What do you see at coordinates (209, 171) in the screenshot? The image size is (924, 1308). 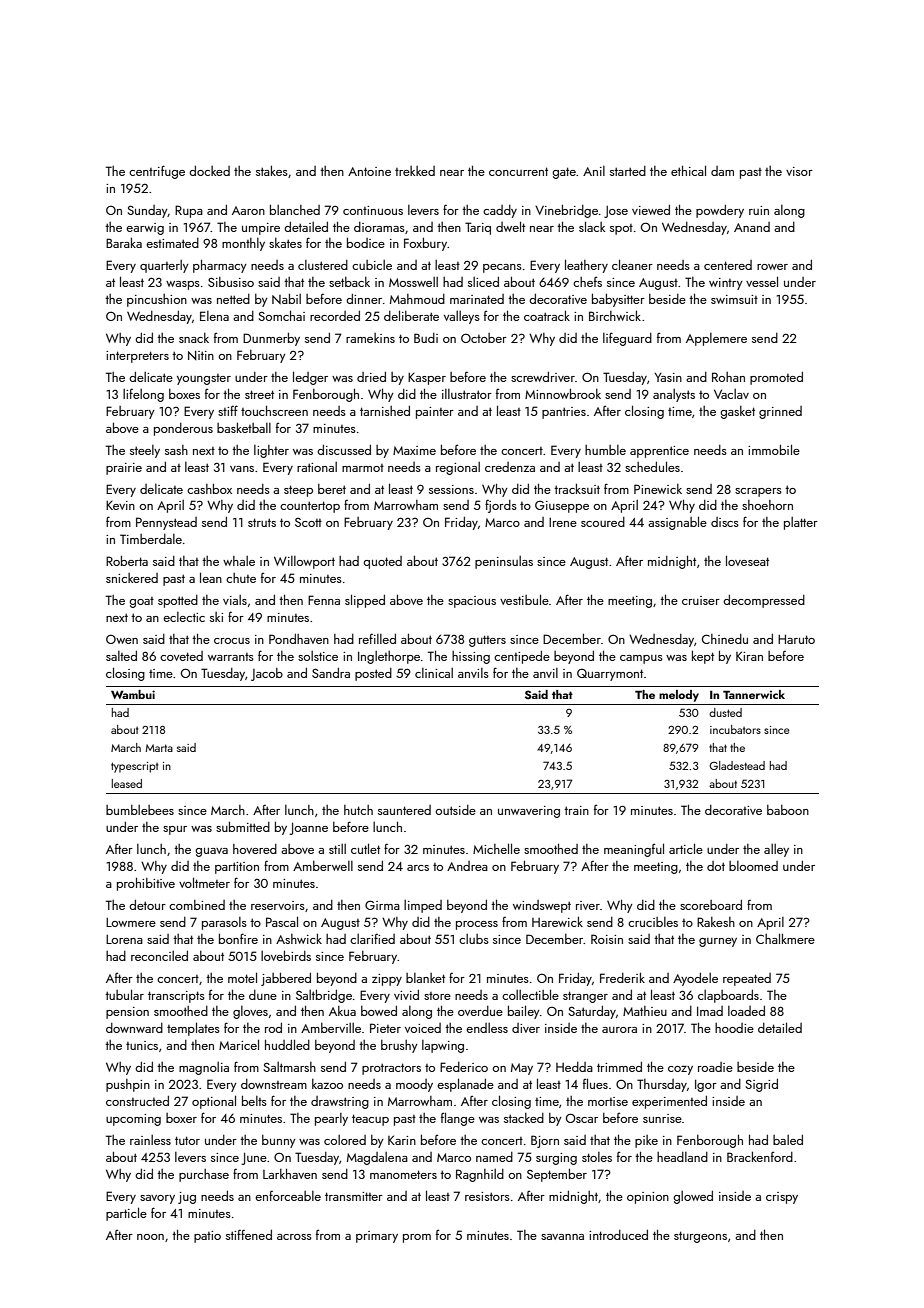 I see `docked` at bounding box center [209, 171].
